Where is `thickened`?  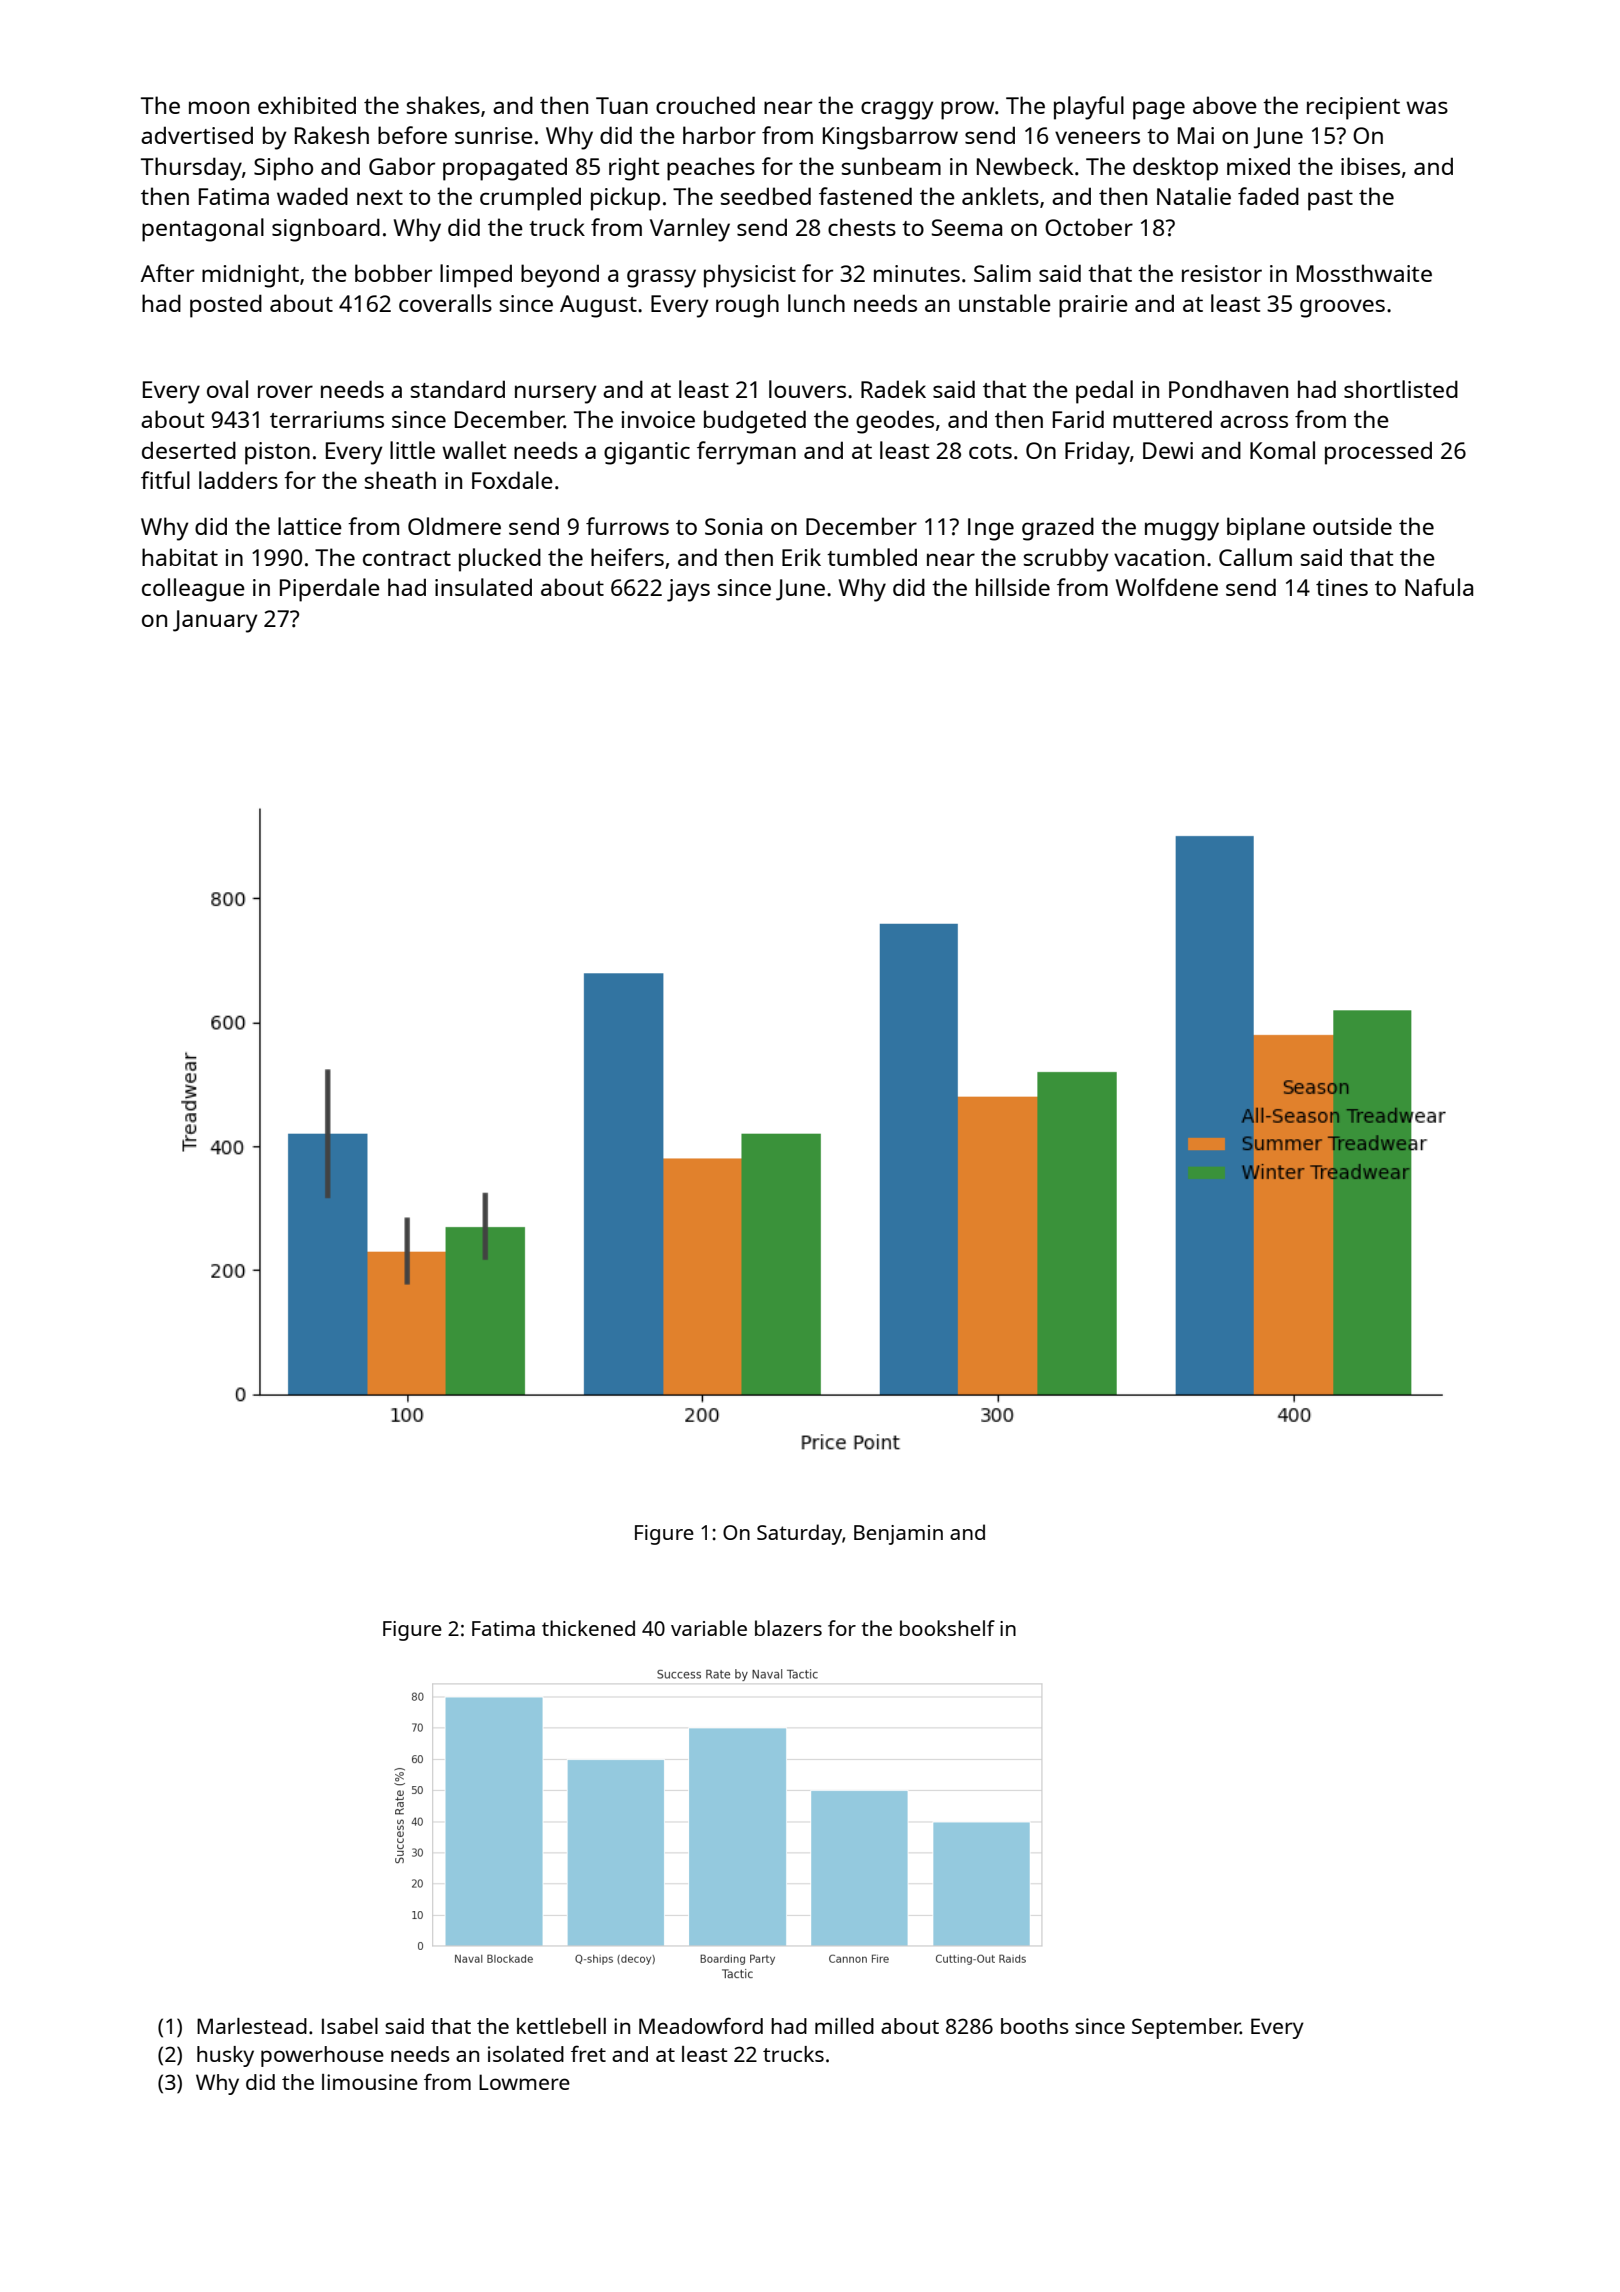 thickened is located at coordinates (588, 1628).
